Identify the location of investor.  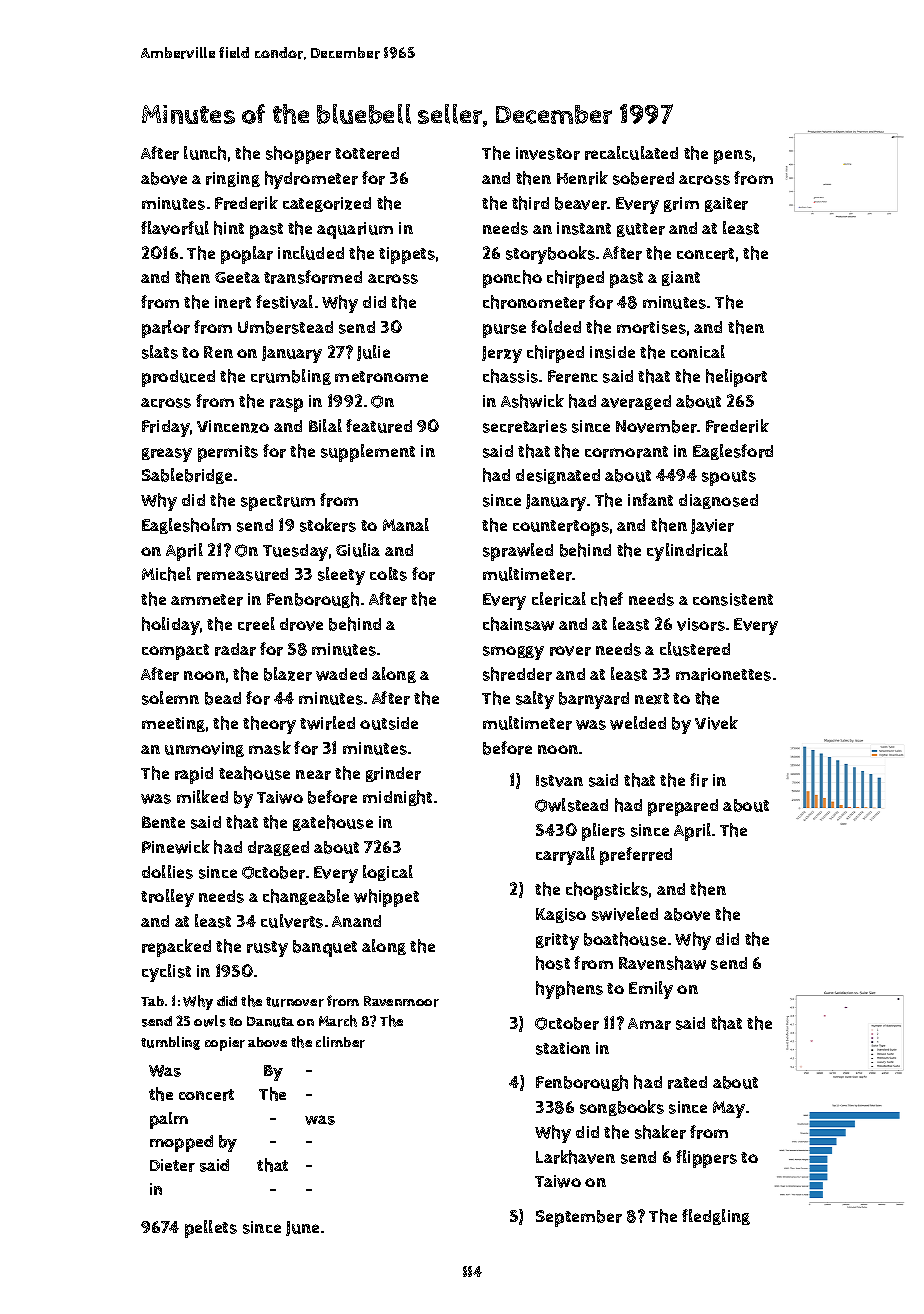
(548, 153).
